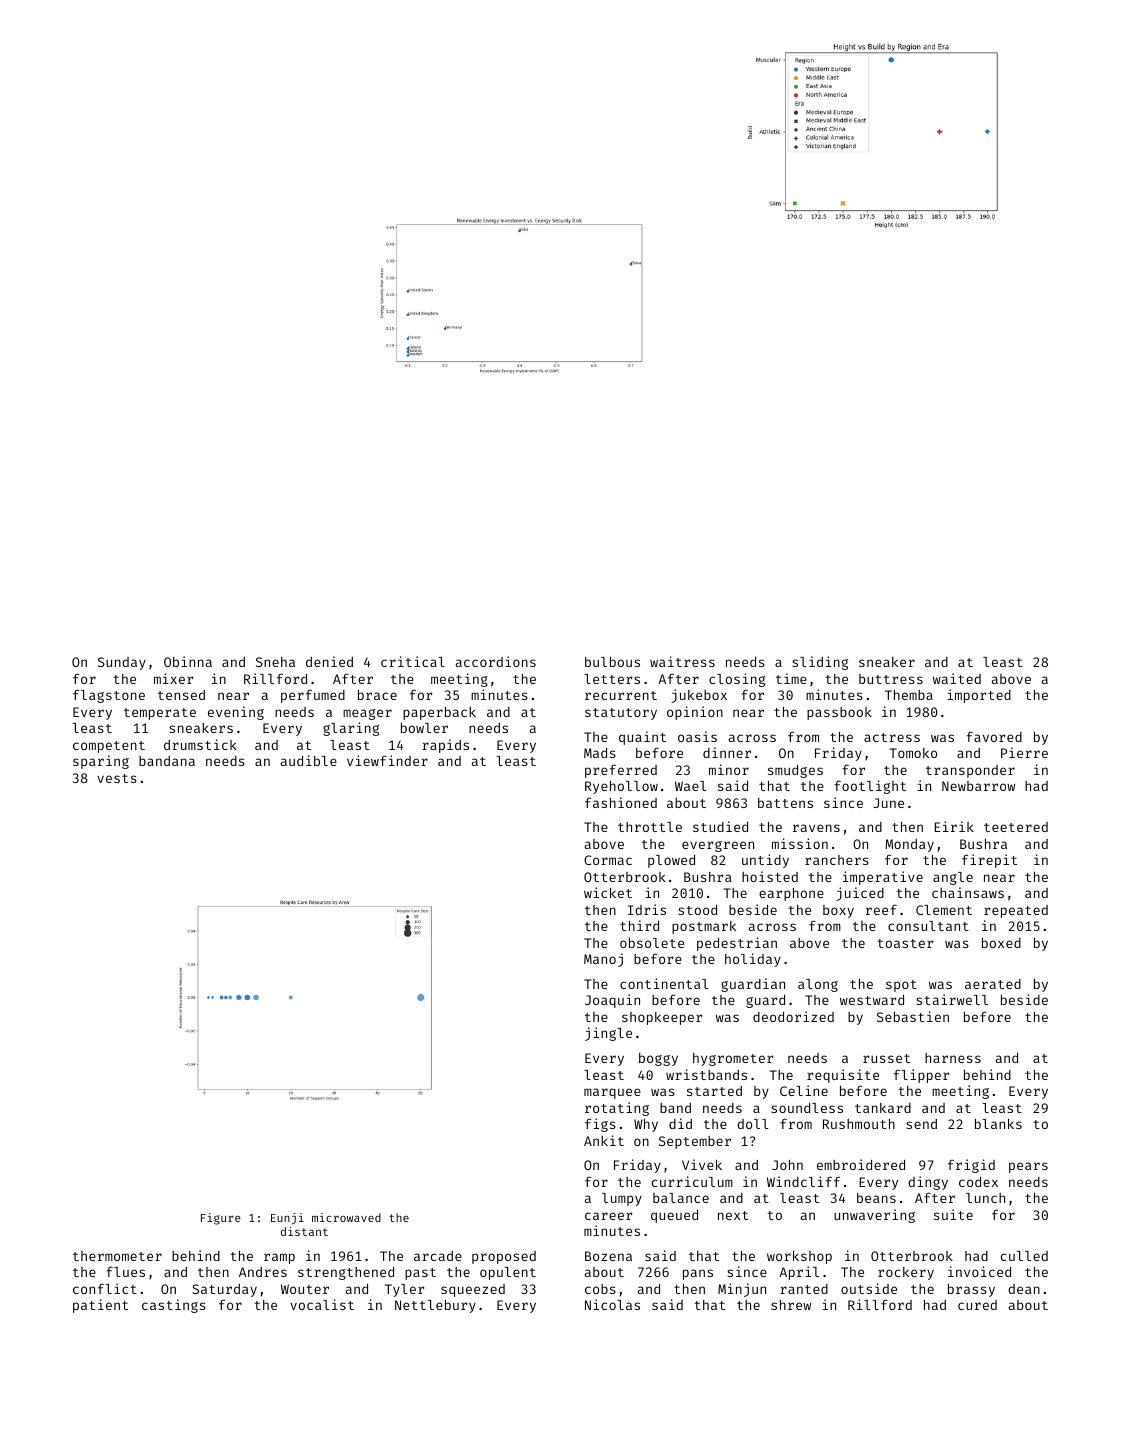 This screenshot has height=1451, width=1121. What do you see at coordinates (989, 861) in the screenshot?
I see `firepit` at bounding box center [989, 861].
